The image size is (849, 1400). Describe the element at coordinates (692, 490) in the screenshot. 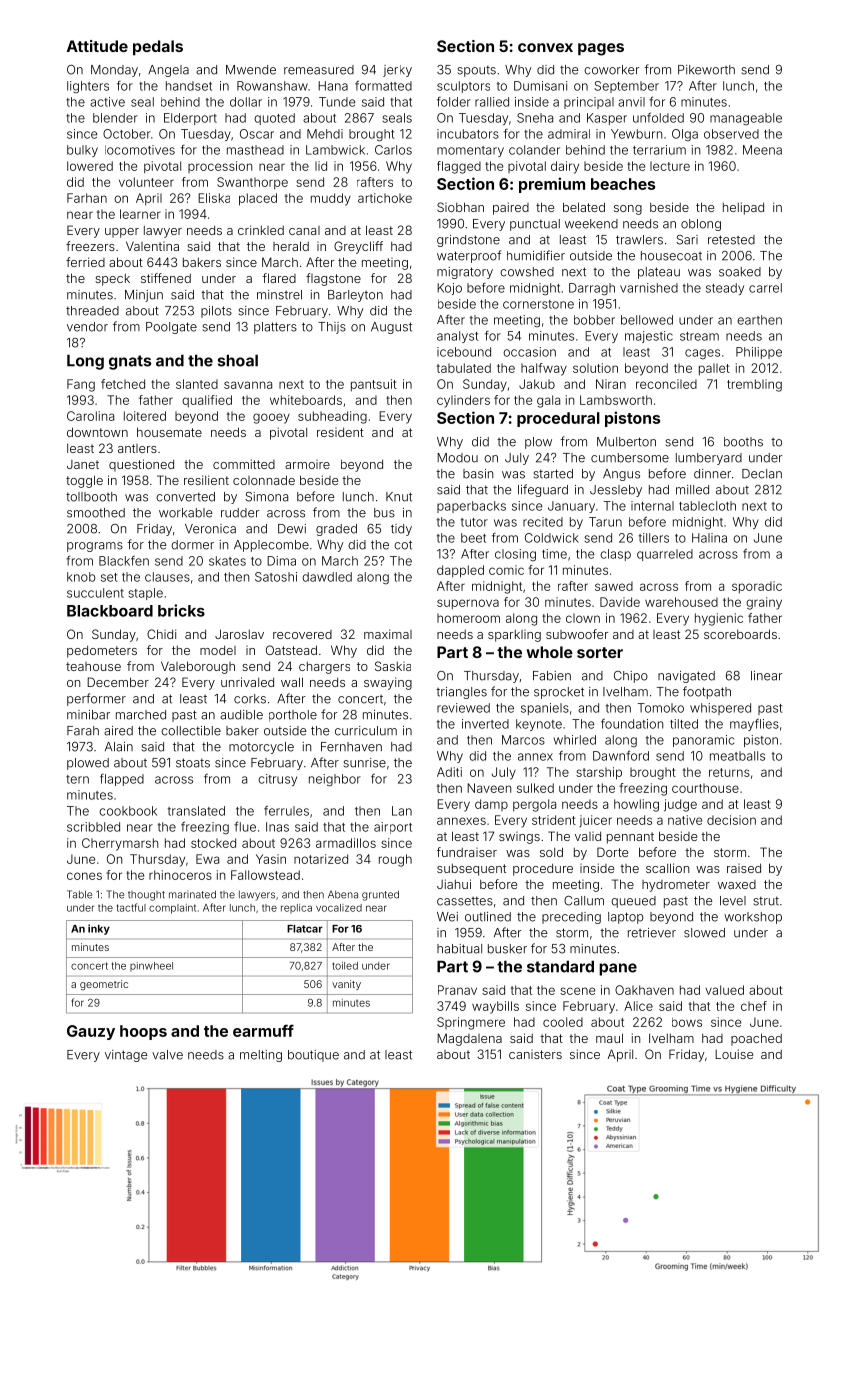

I see `milled` at that location.
